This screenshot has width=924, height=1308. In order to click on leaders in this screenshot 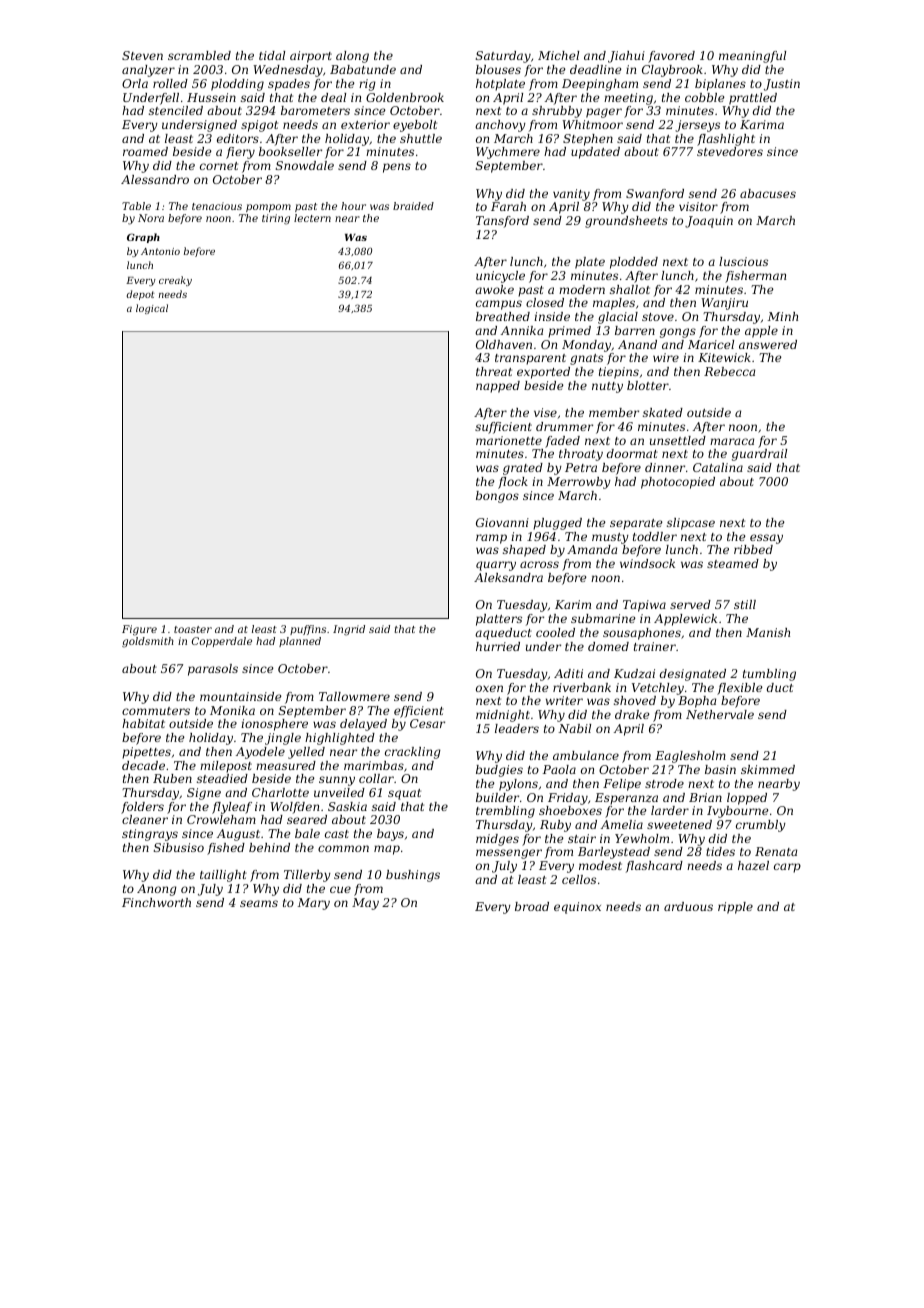, I will do `click(517, 728)`.
